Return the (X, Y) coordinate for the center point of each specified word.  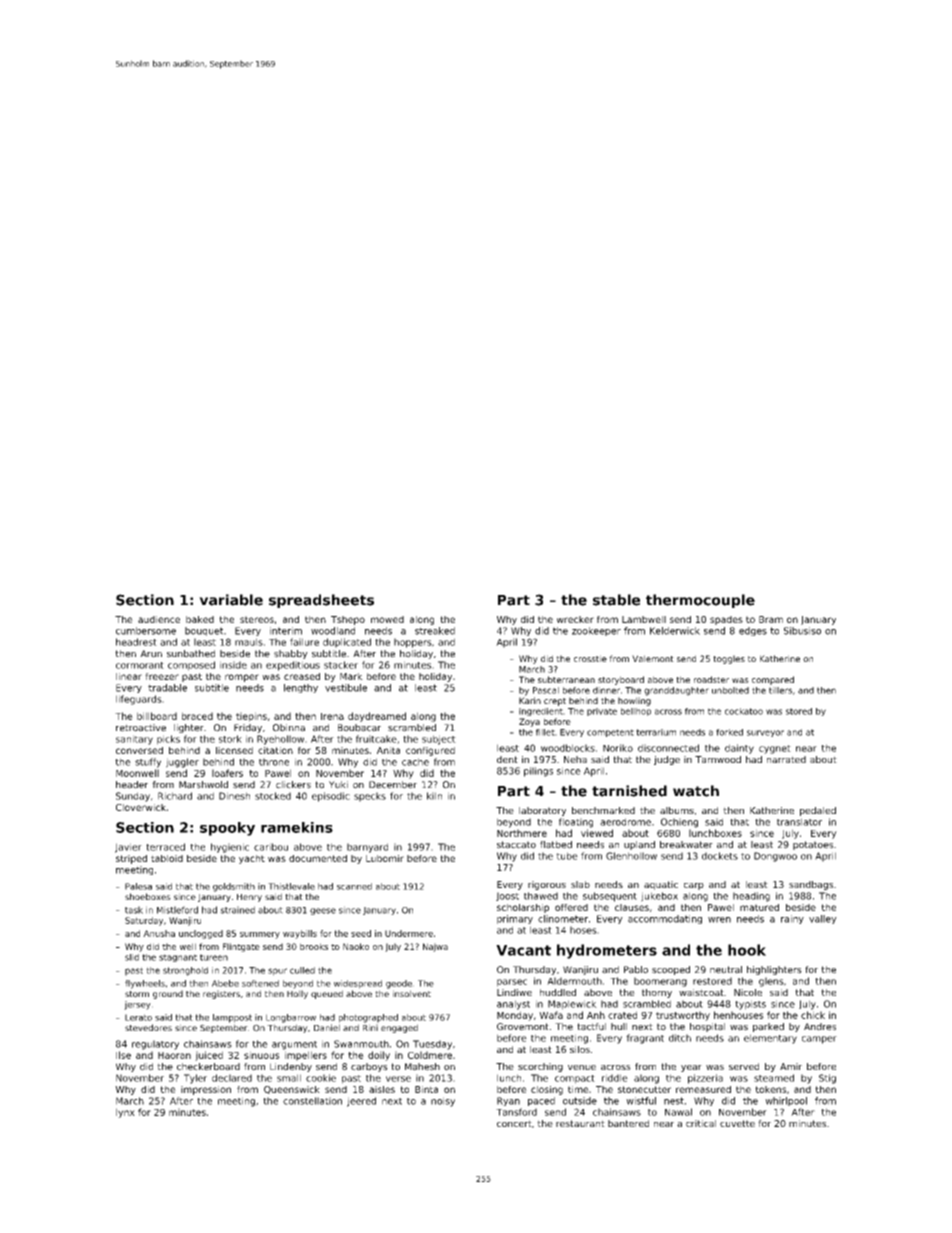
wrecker (575, 619)
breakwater (686, 845)
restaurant (580, 1123)
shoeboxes (148, 896)
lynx (125, 1113)
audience (159, 619)
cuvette (737, 1123)
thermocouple (700, 601)
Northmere (522, 833)
